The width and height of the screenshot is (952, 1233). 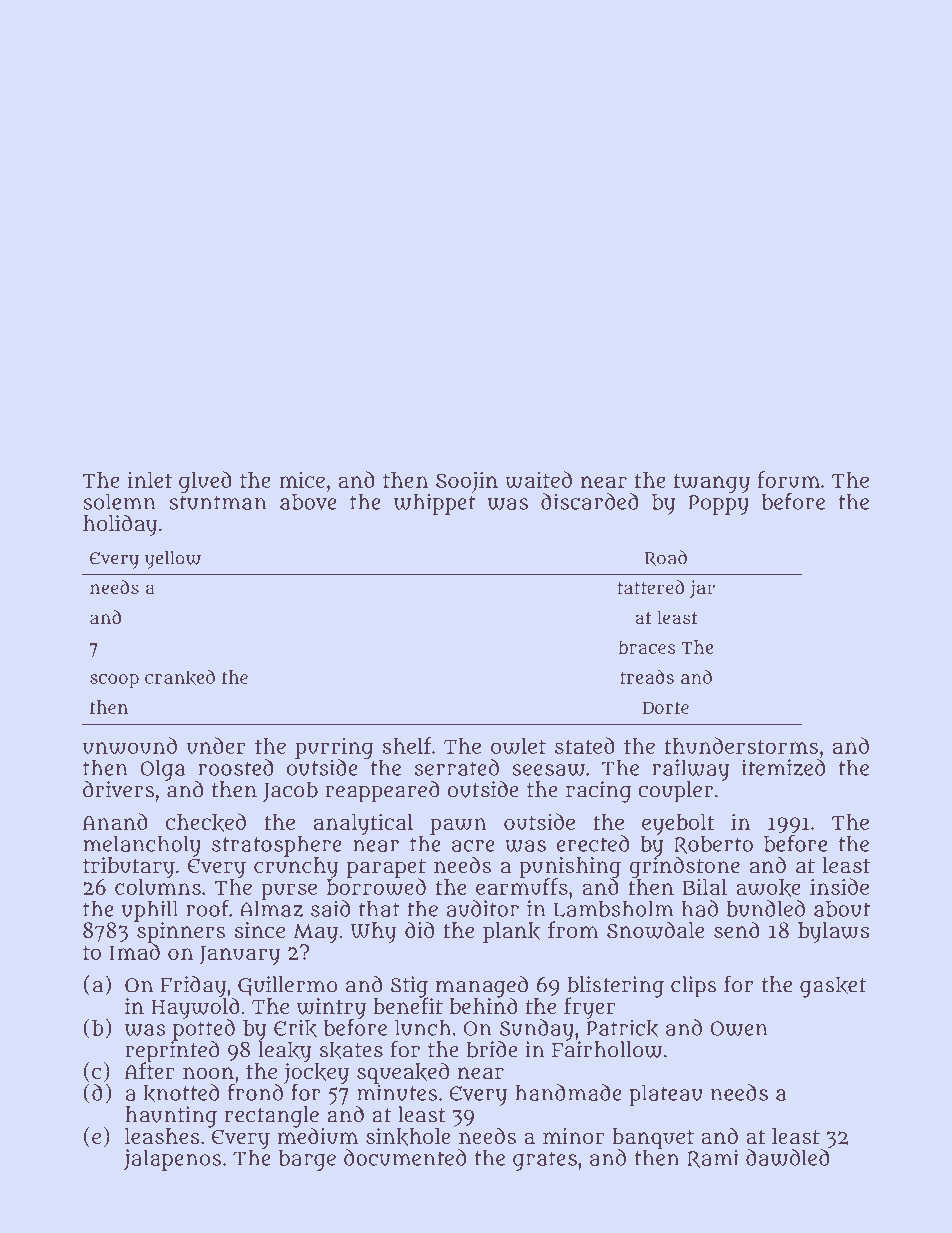 I want to click on twangy, so click(x=712, y=483).
